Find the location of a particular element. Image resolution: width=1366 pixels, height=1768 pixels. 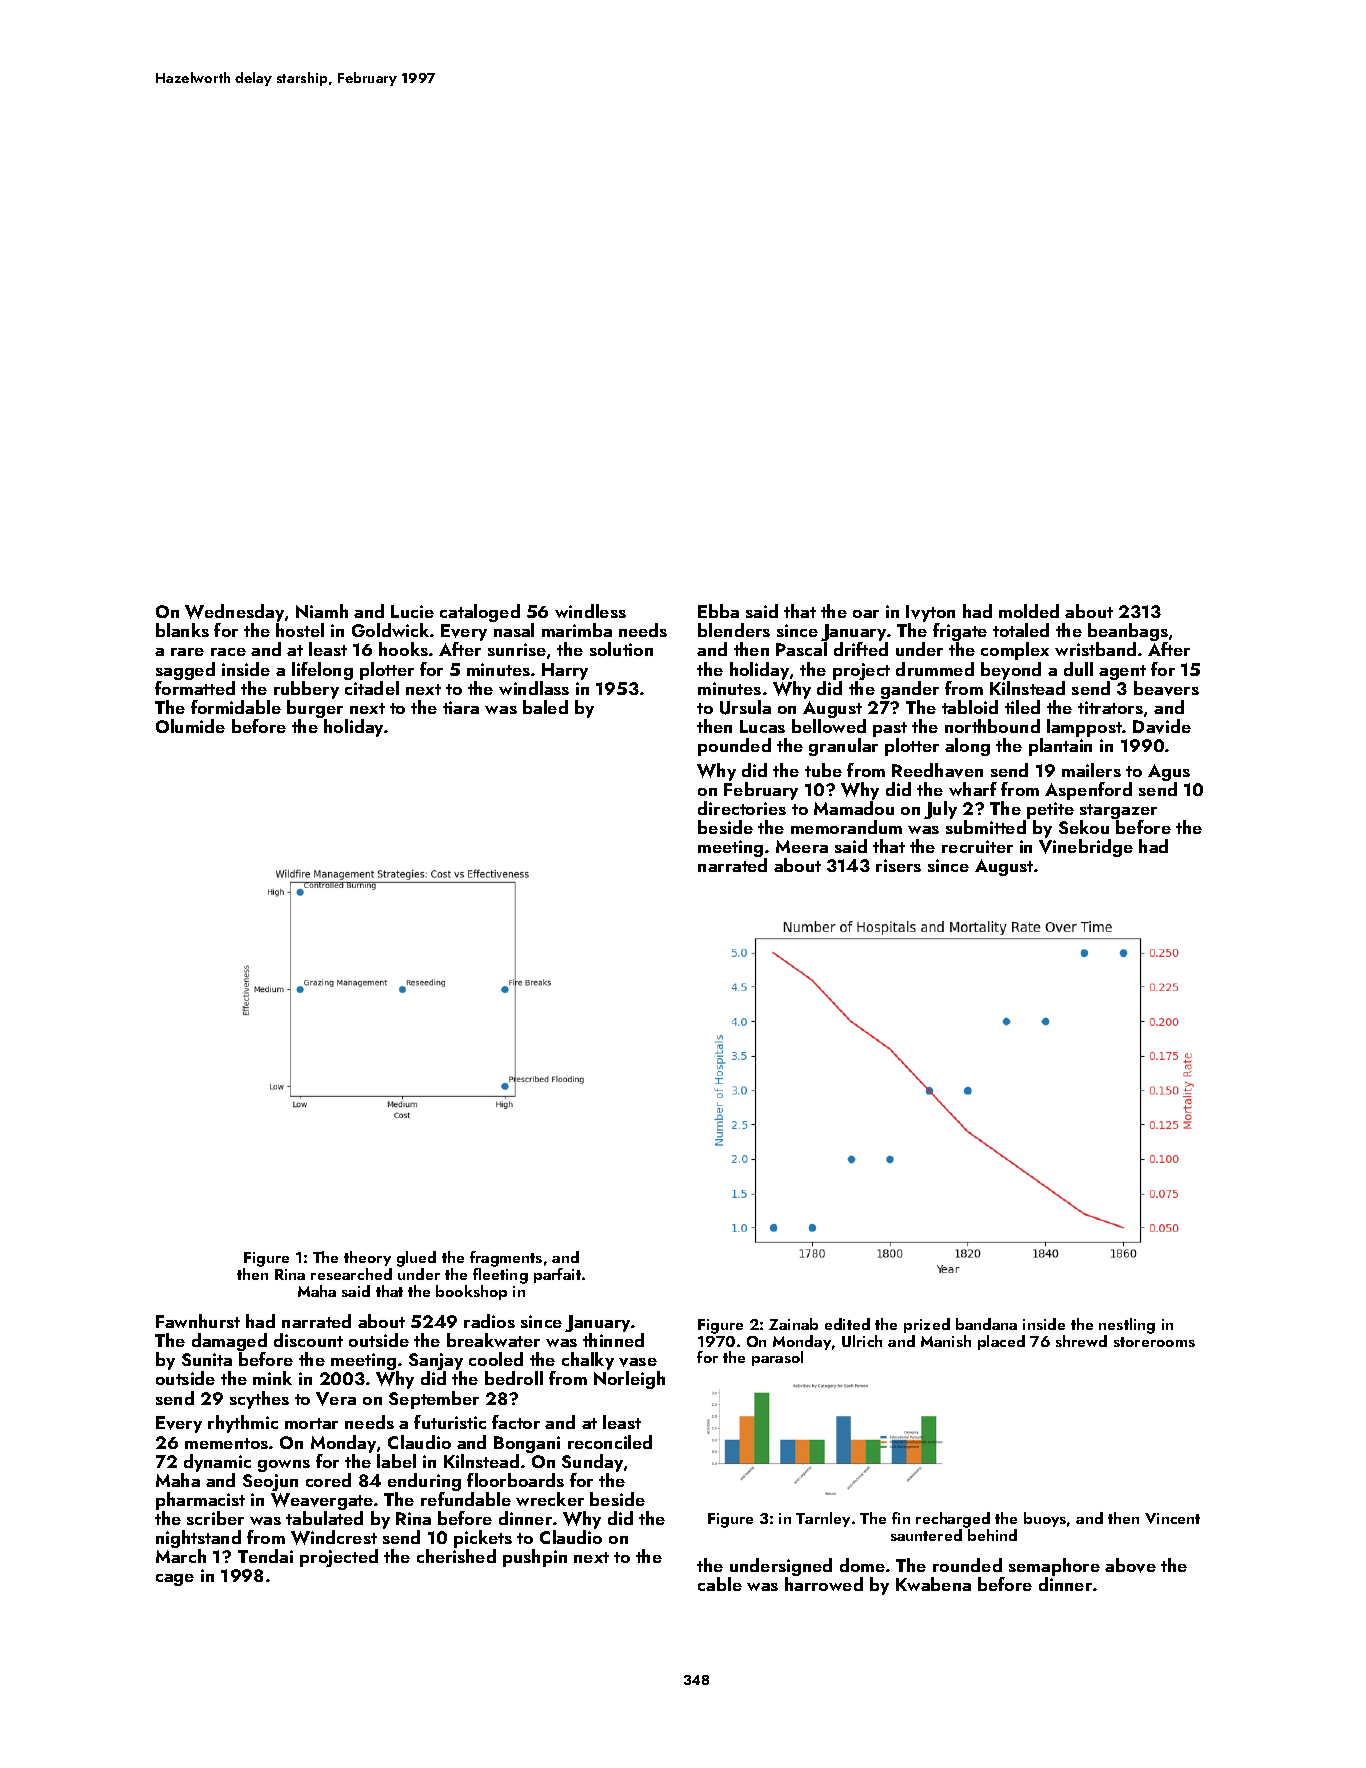

theory is located at coordinates (367, 1258).
